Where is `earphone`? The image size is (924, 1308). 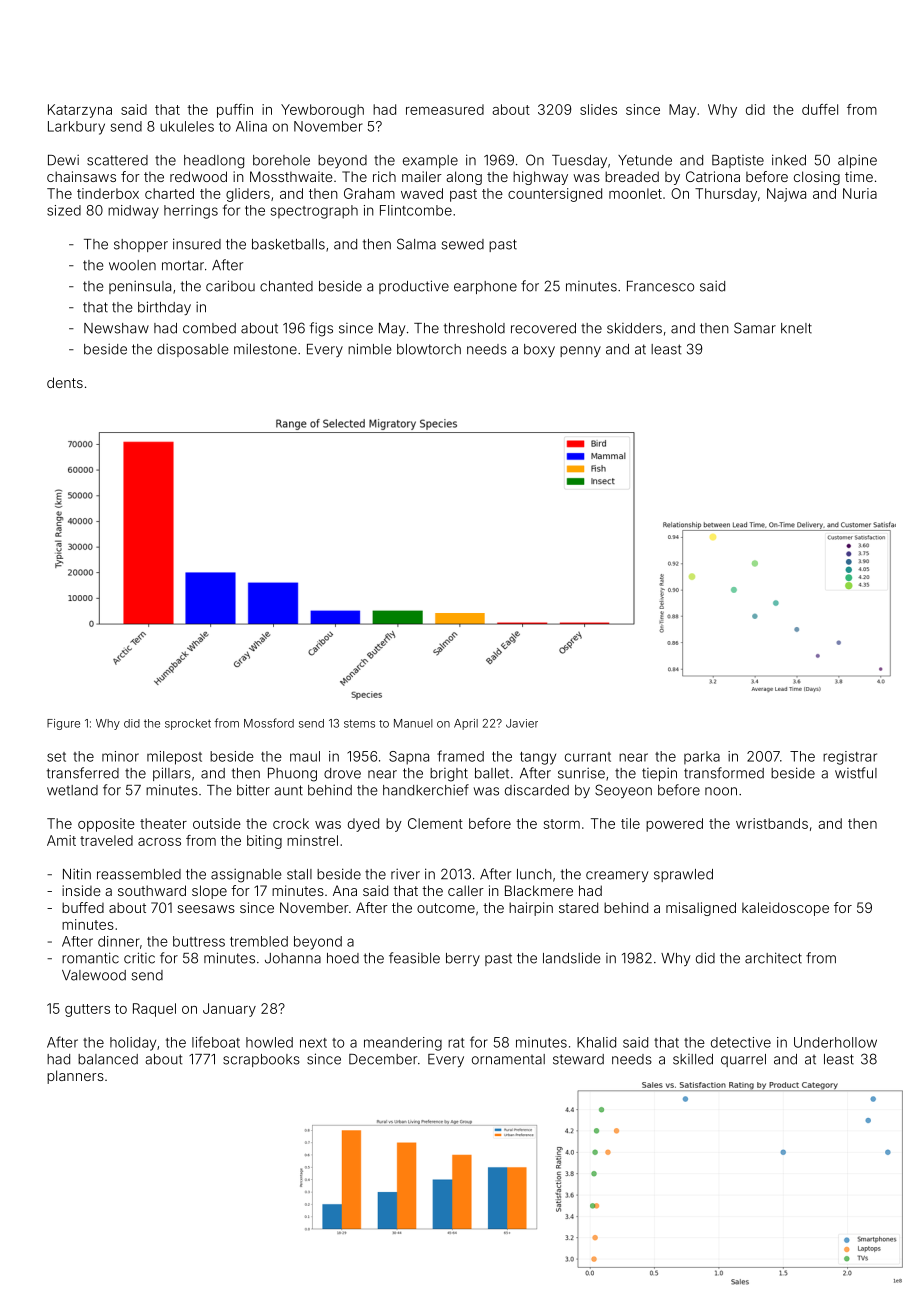 earphone is located at coordinates (485, 287).
